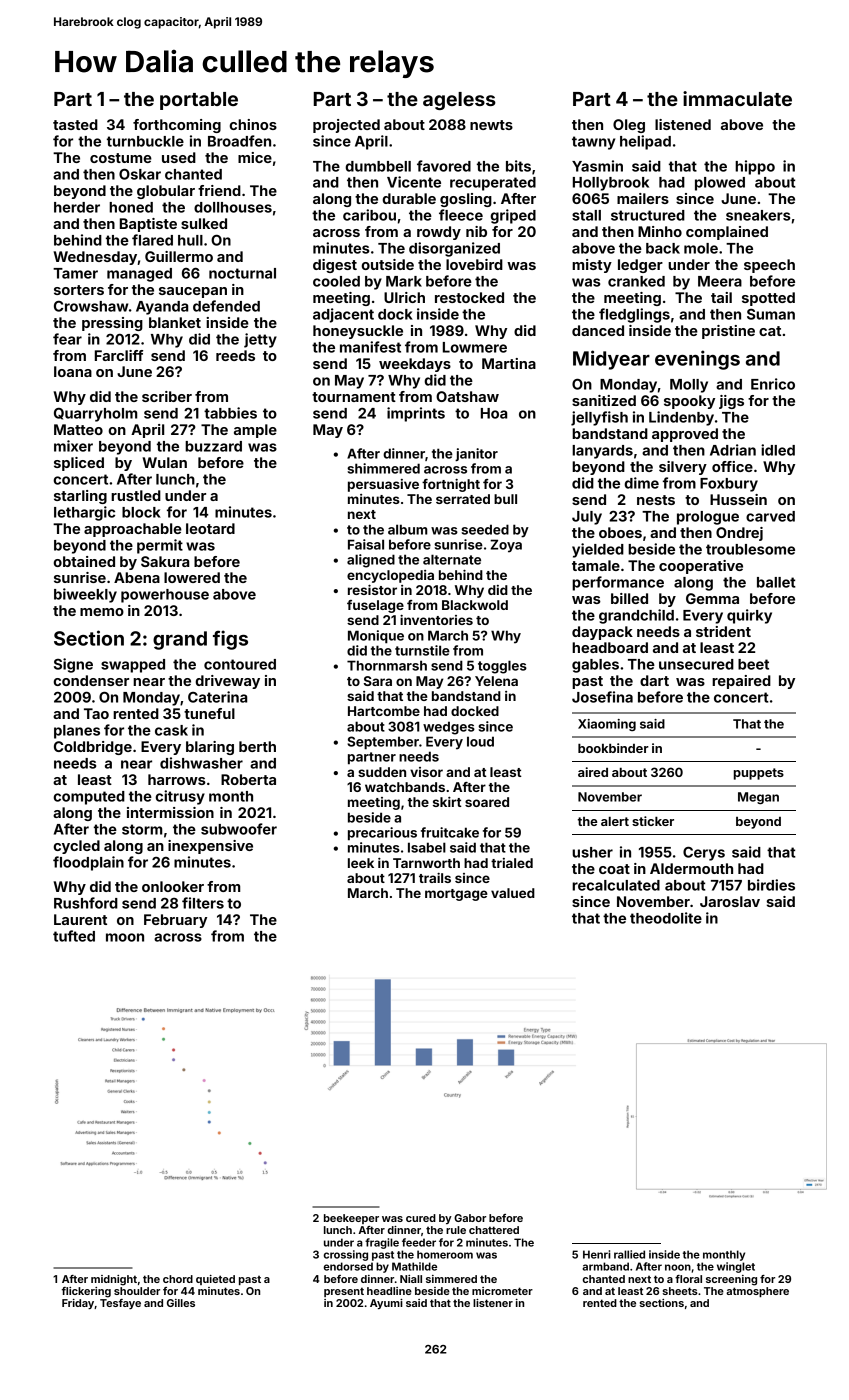  Describe the element at coordinates (255, 431) in the document. I see `ample` at that location.
